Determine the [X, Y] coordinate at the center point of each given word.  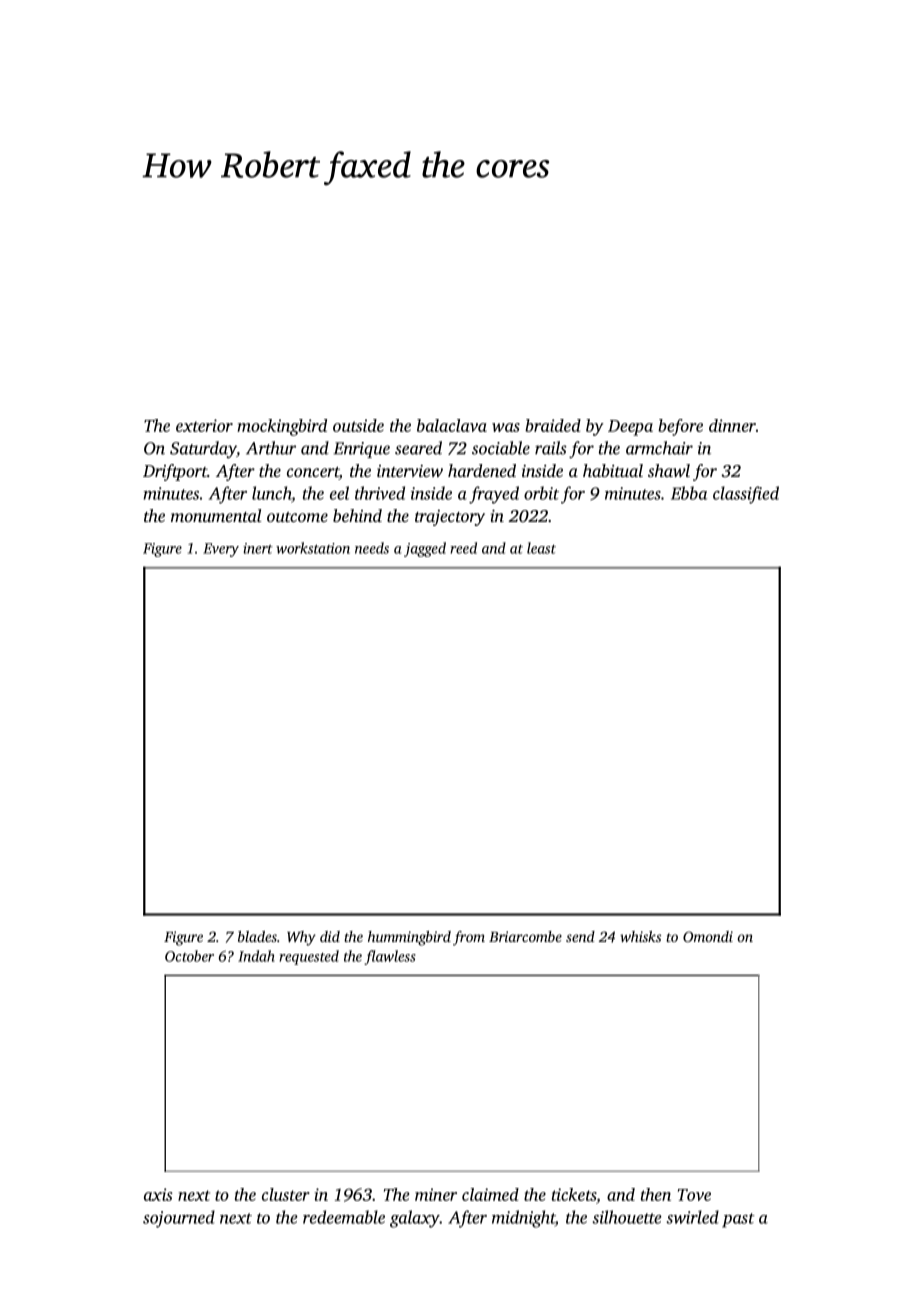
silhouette [627, 1217]
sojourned [179, 1219]
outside [358, 425]
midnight [523, 1219]
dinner [732, 425]
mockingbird [282, 427]
